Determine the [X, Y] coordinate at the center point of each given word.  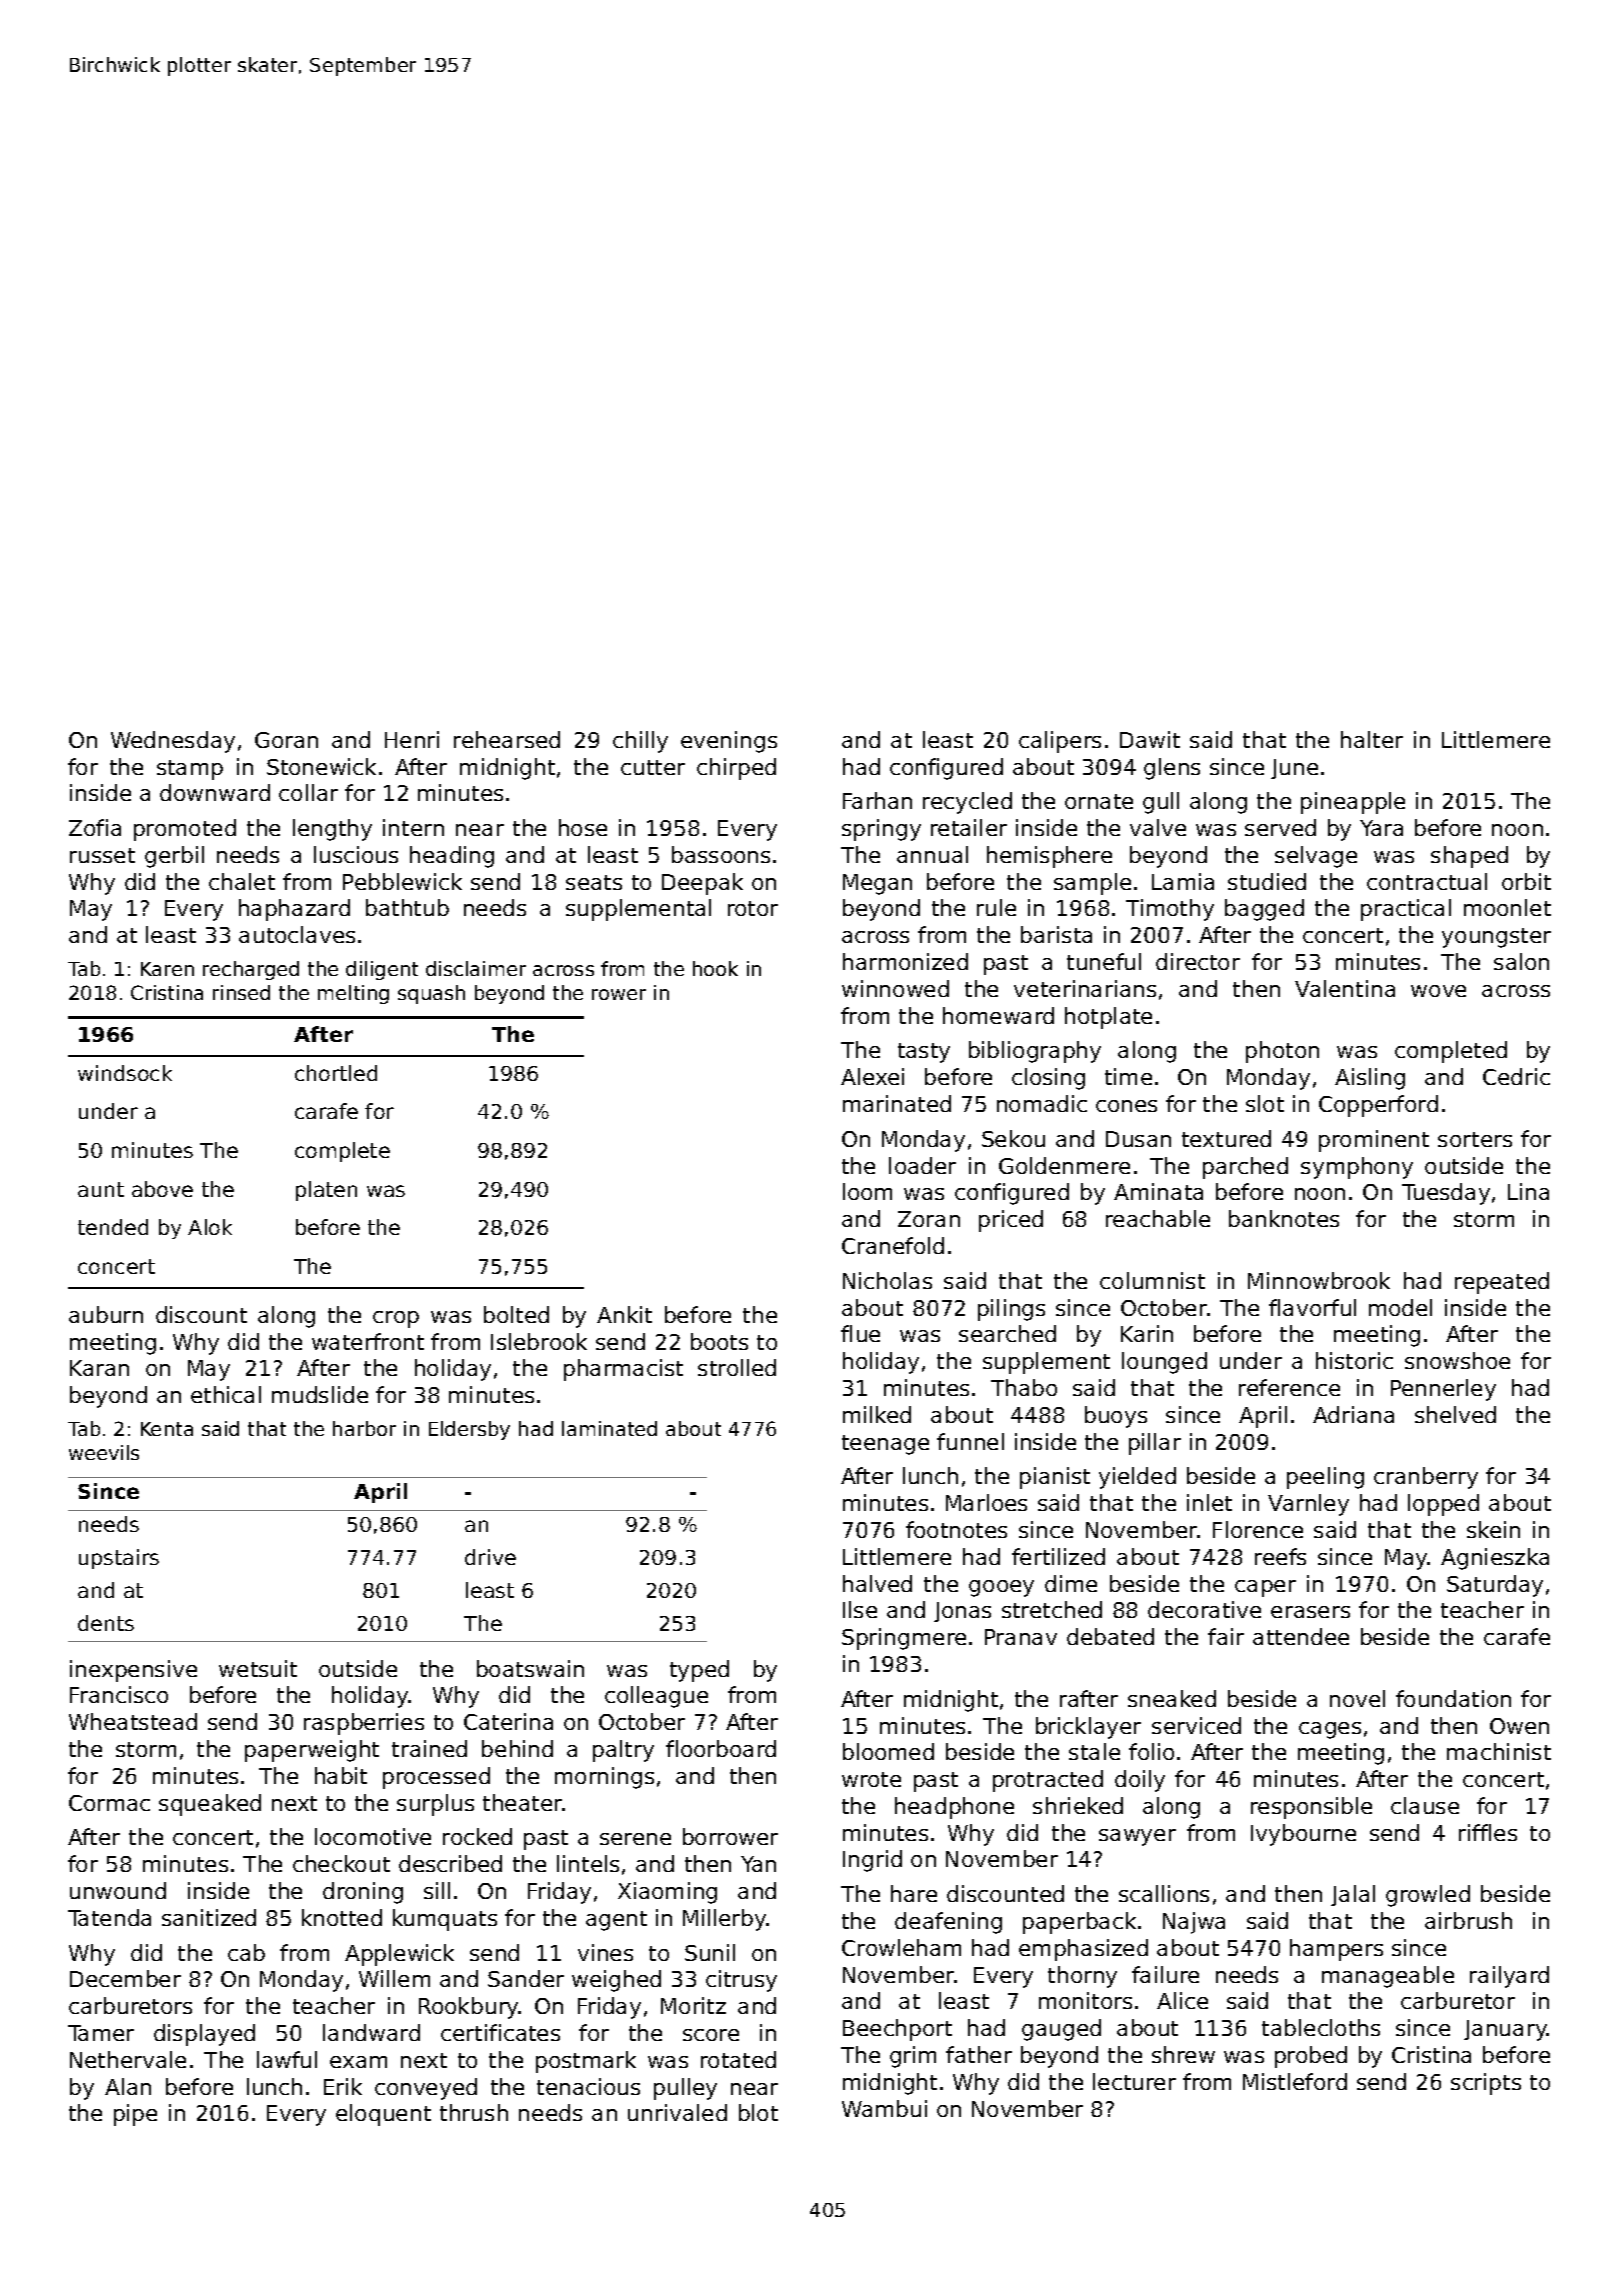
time [1128, 1076]
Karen [167, 969]
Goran [286, 740]
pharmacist [623, 1370]
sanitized [209, 1917]
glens [1172, 769]
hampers [1336, 1950]
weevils [104, 1452]
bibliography [1035, 1052]
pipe [135, 2115]
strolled [737, 1367]
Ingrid [872, 1861]
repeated [1502, 1283]
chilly [640, 742]
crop [396, 1319]
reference [1289, 1387]
